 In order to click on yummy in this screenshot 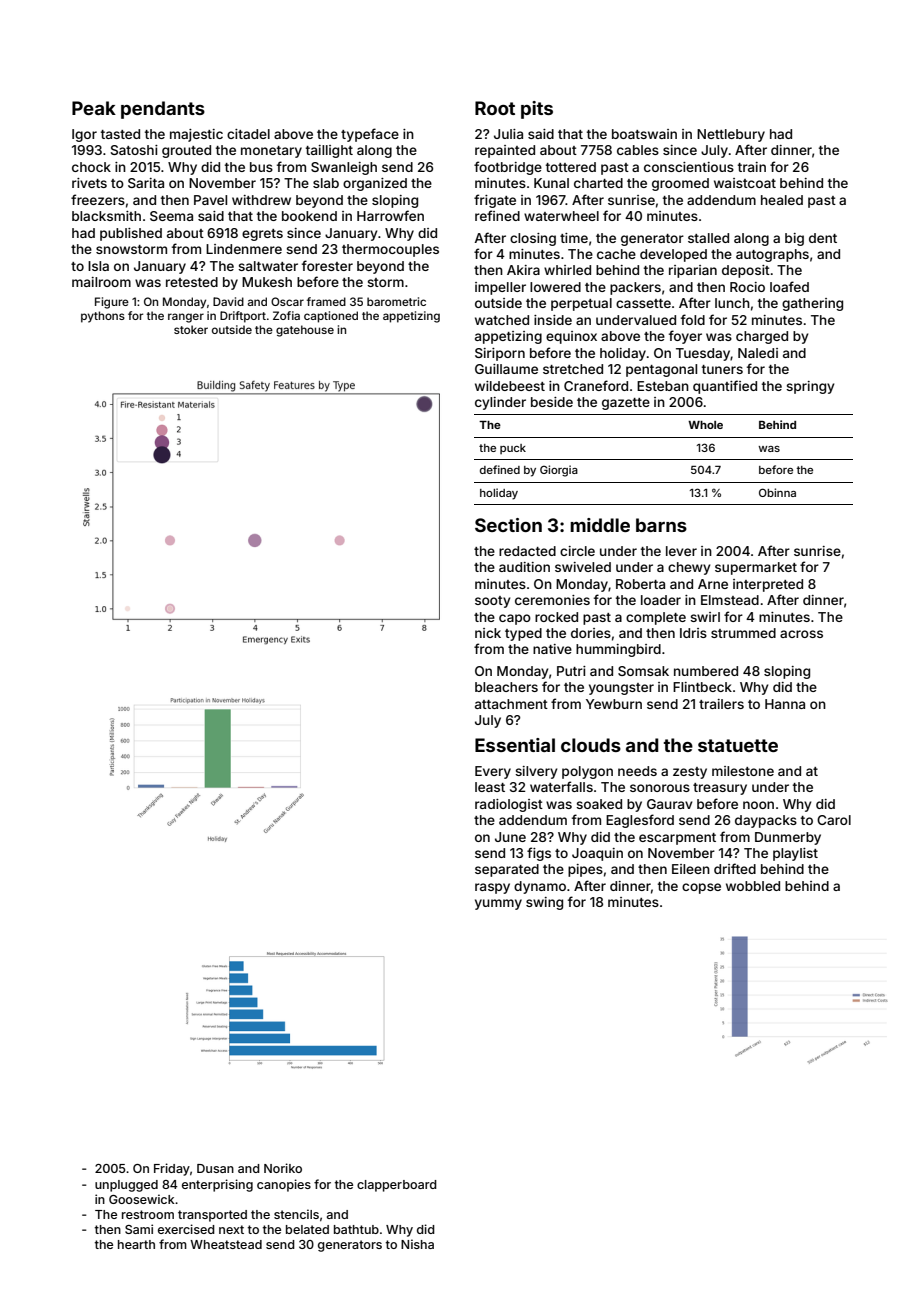, I will do `click(498, 904)`.
